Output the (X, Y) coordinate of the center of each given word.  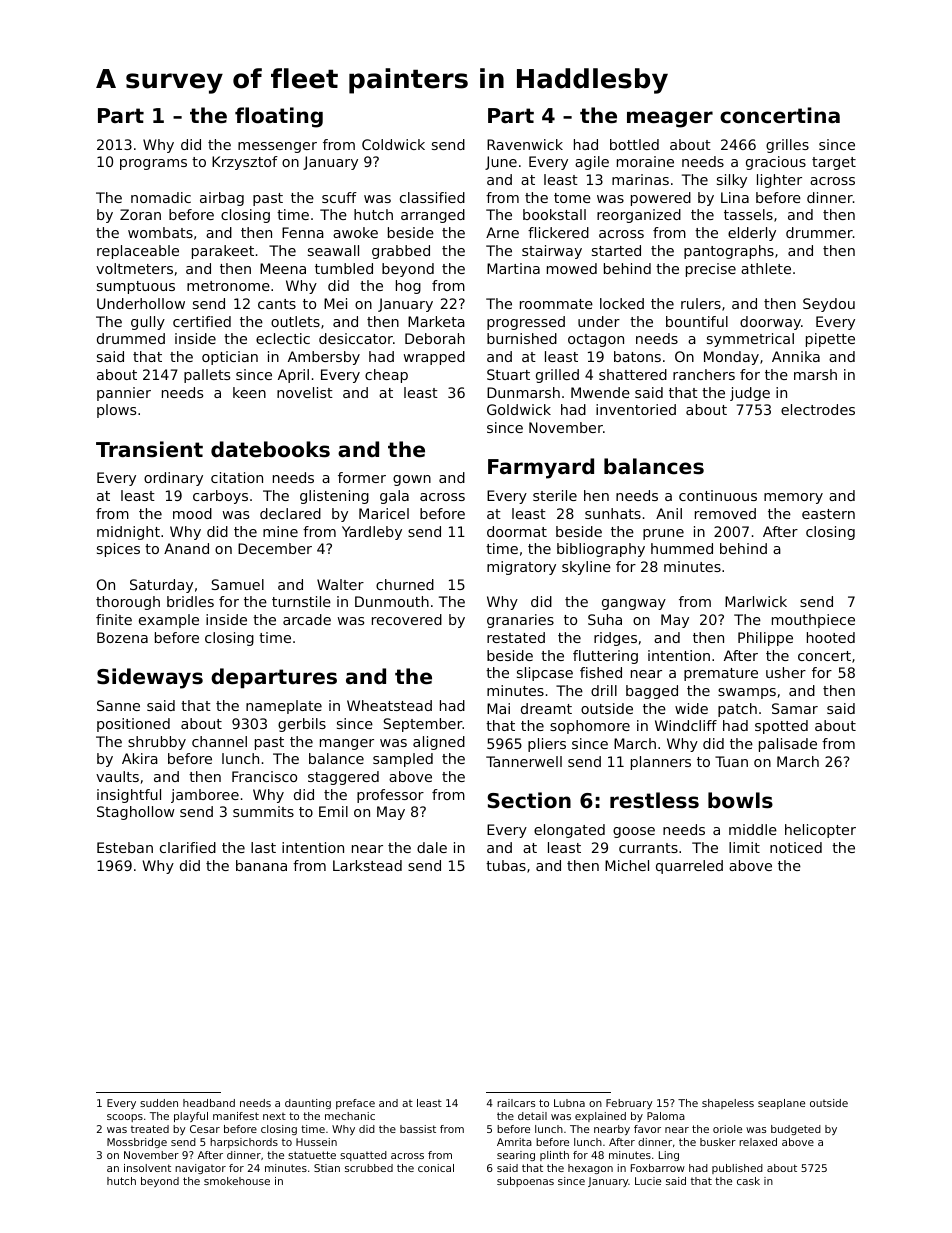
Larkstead (367, 865)
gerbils (302, 725)
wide (691, 708)
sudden (159, 1103)
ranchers (704, 374)
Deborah (435, 338)
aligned (439, 743)
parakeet (223, 252)
